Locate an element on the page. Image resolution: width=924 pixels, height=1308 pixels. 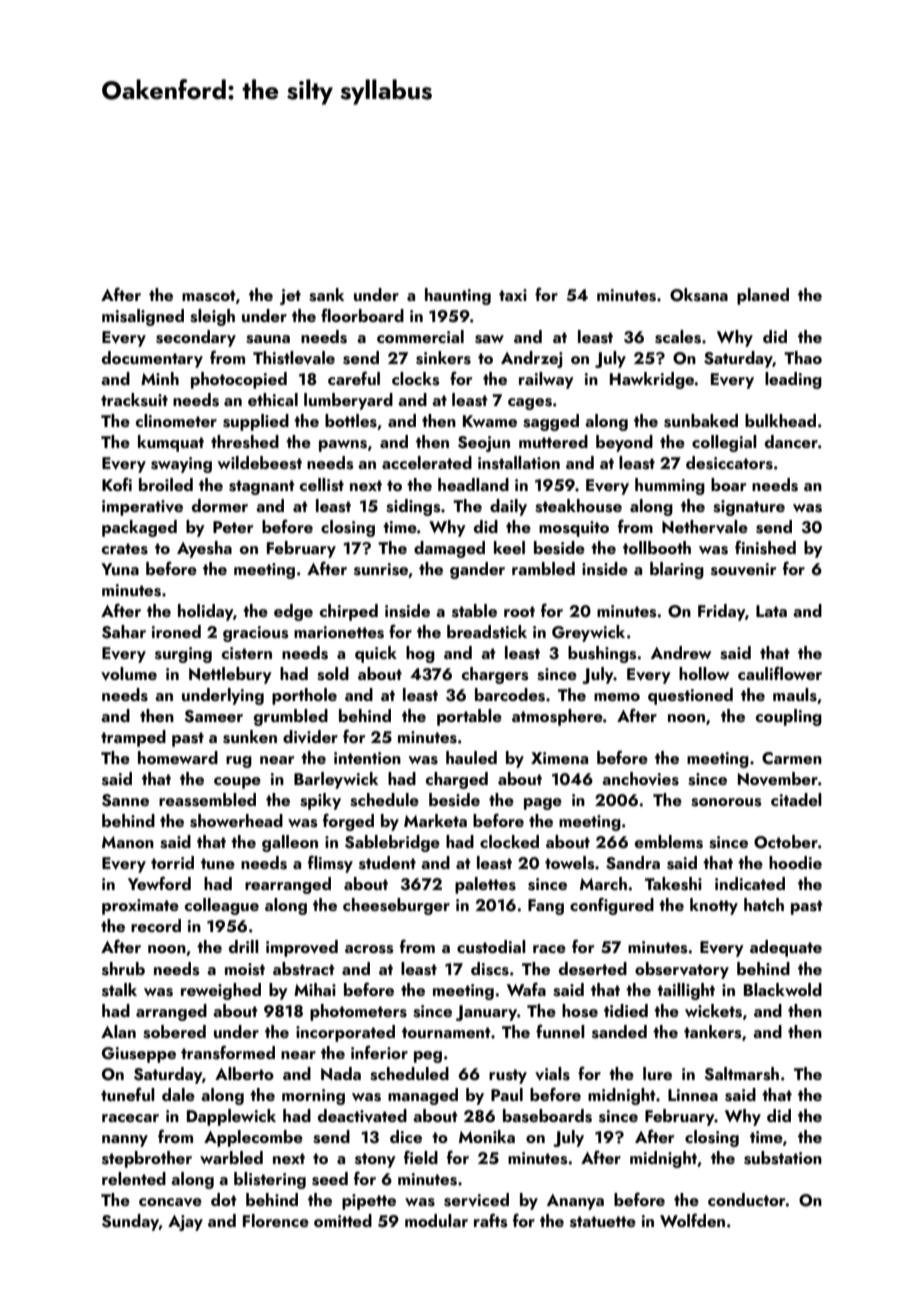
blaring is located at coordinates (677, 570).
